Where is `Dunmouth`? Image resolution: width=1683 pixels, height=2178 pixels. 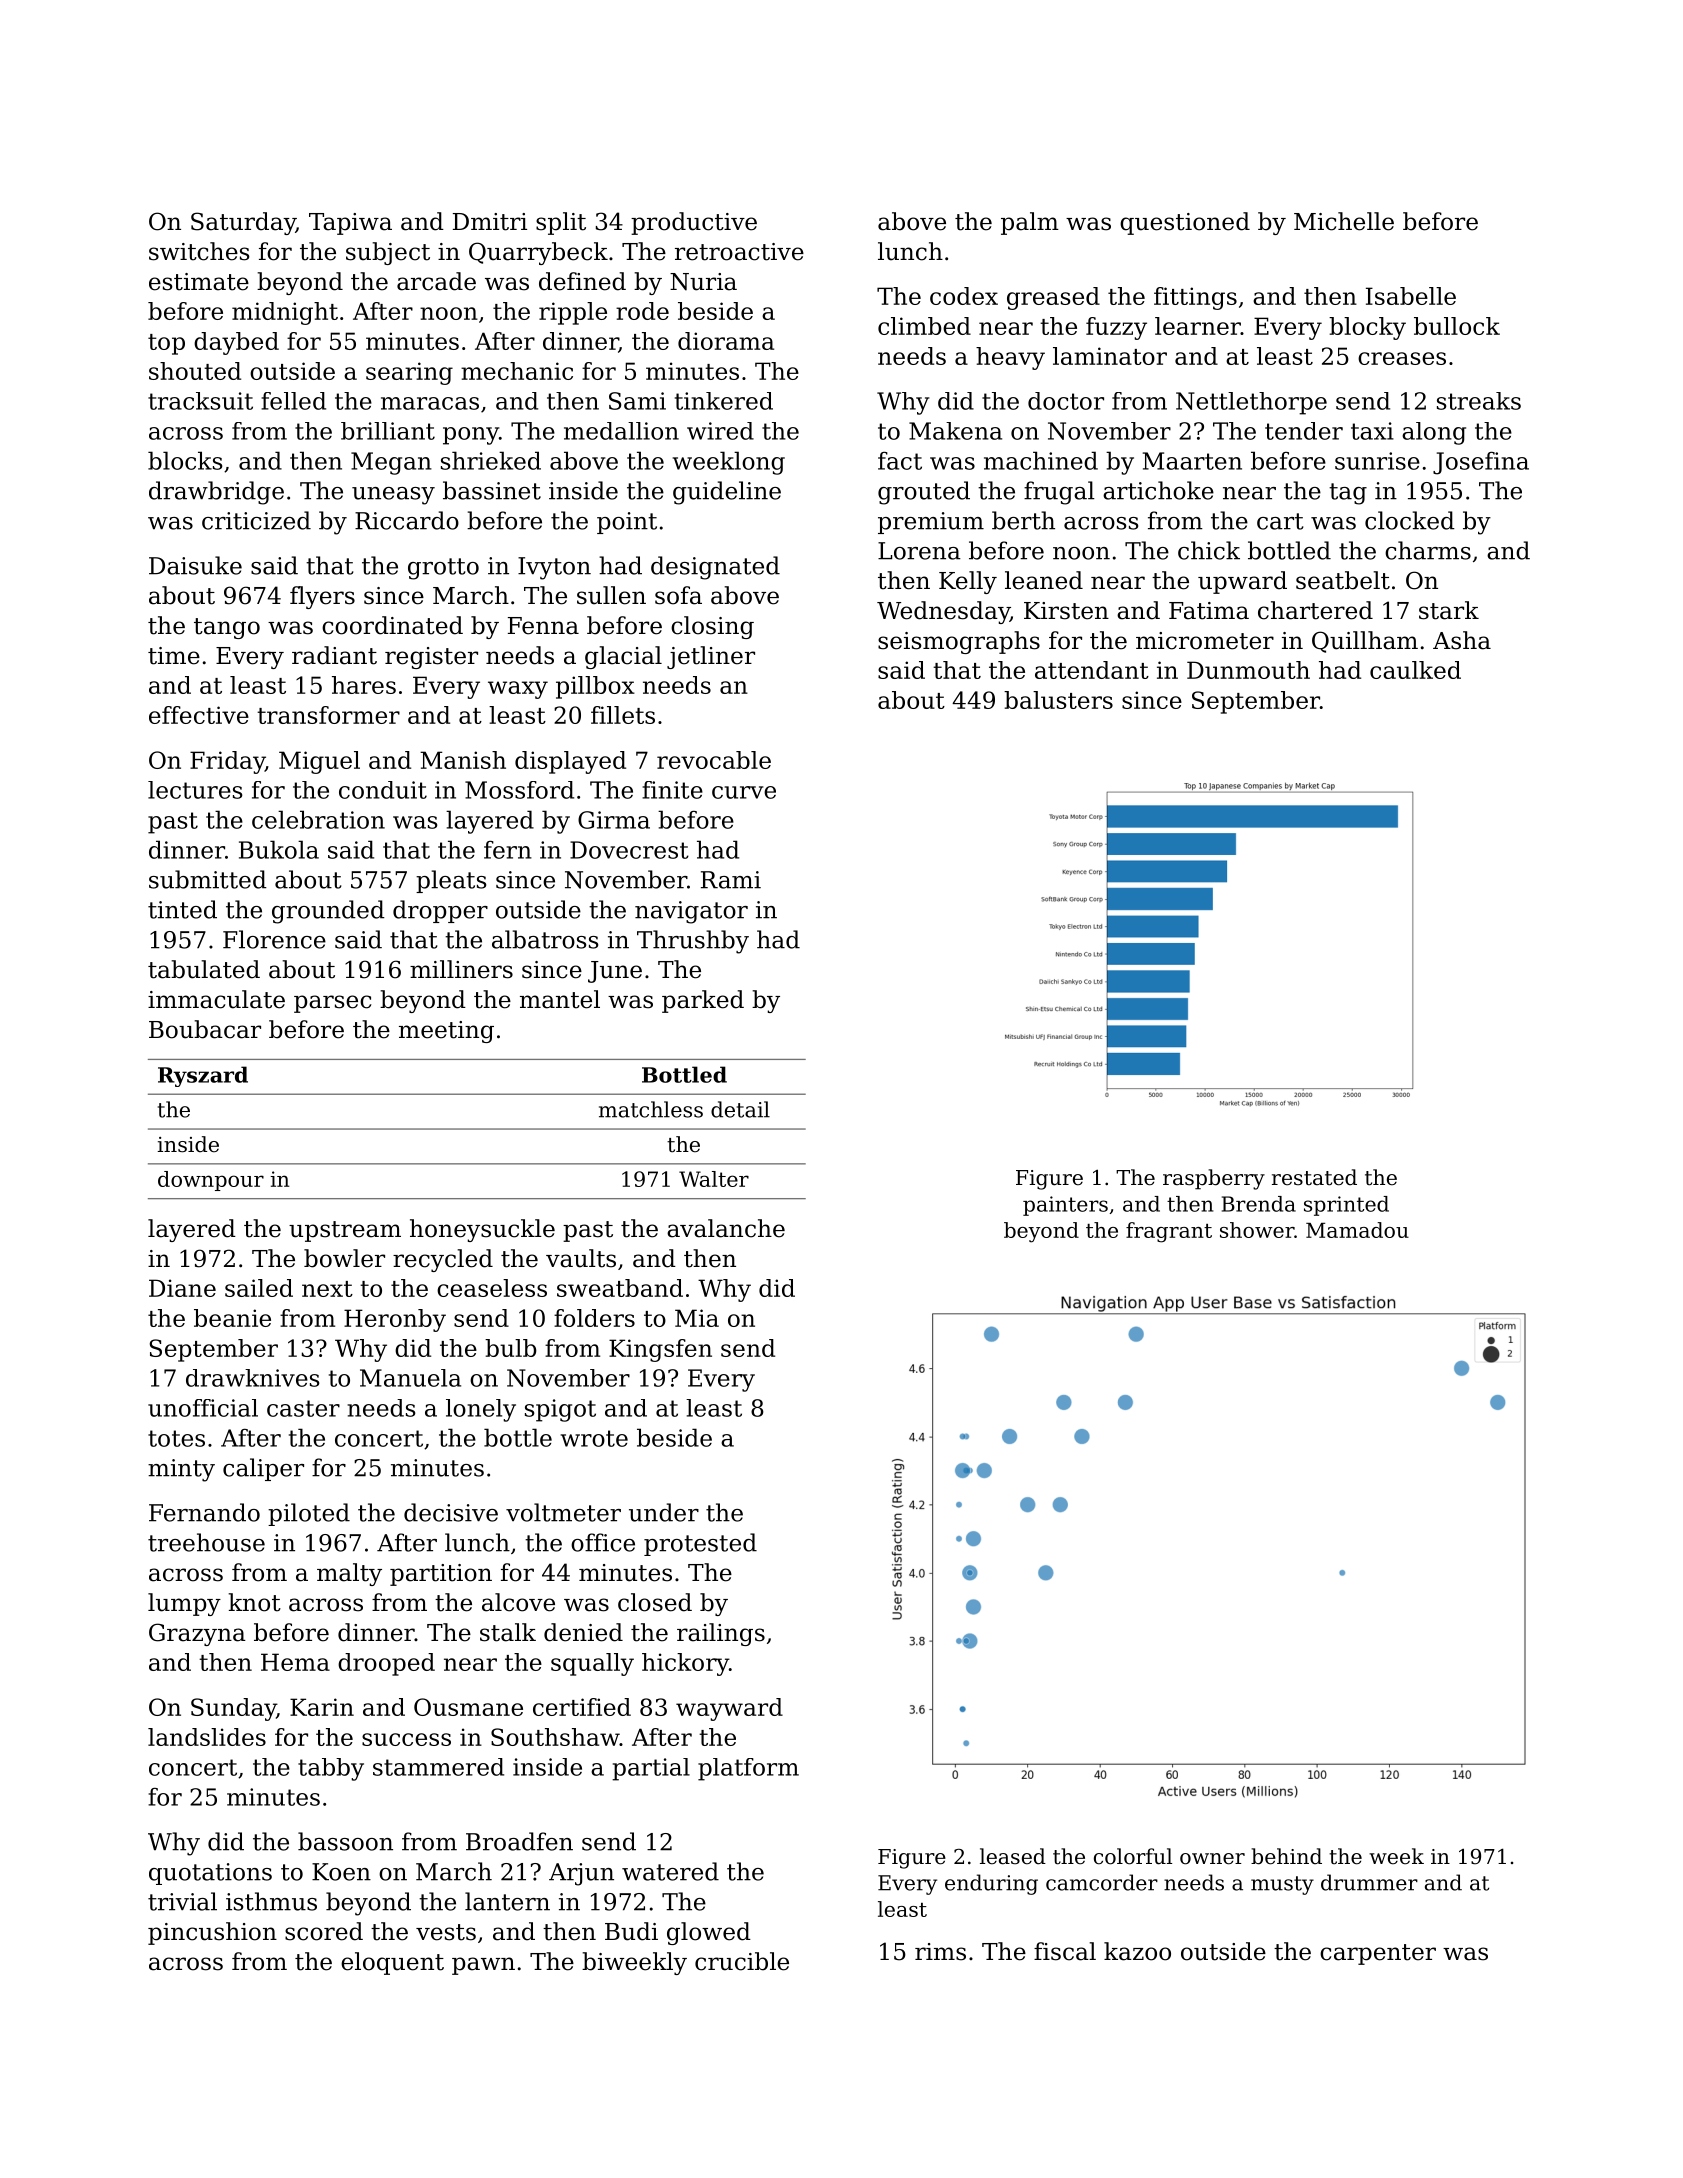 Dunmouth is located at coordinates (1248, 670).
